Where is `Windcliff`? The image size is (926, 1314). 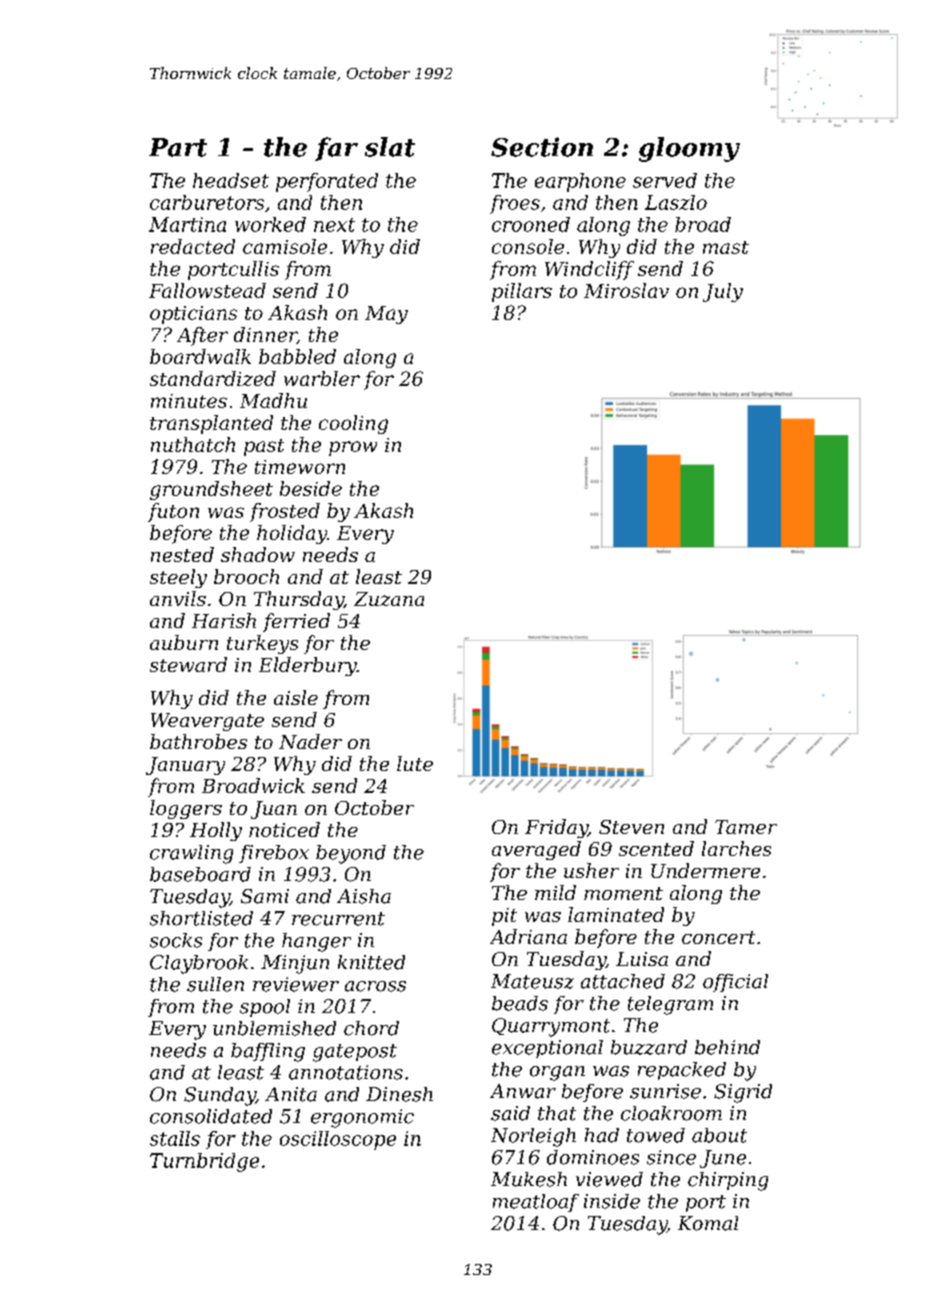 Windcliff is located at coordinates (589, 270).
